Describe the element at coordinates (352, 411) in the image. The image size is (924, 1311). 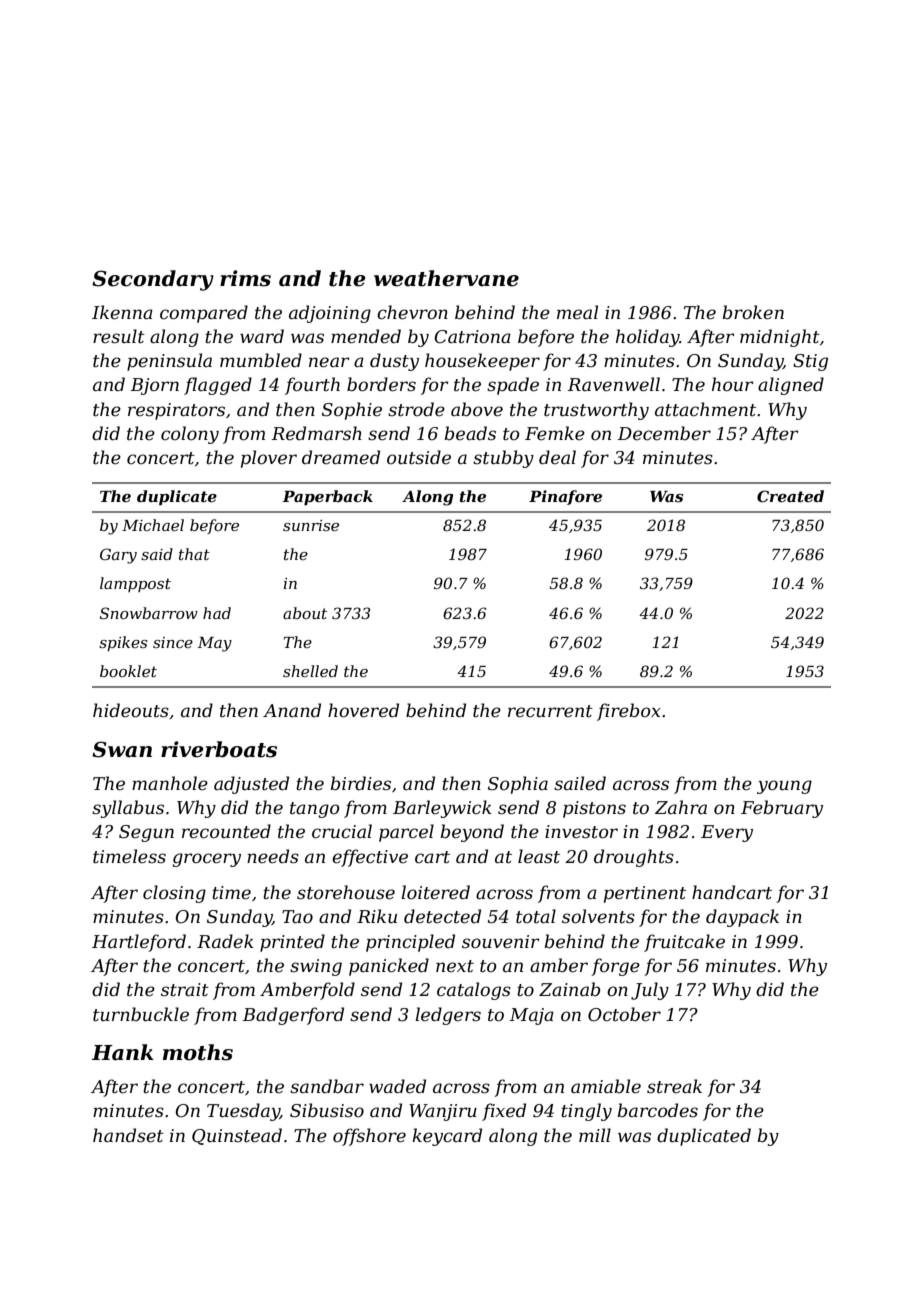
I see `Sophie` at that location.
